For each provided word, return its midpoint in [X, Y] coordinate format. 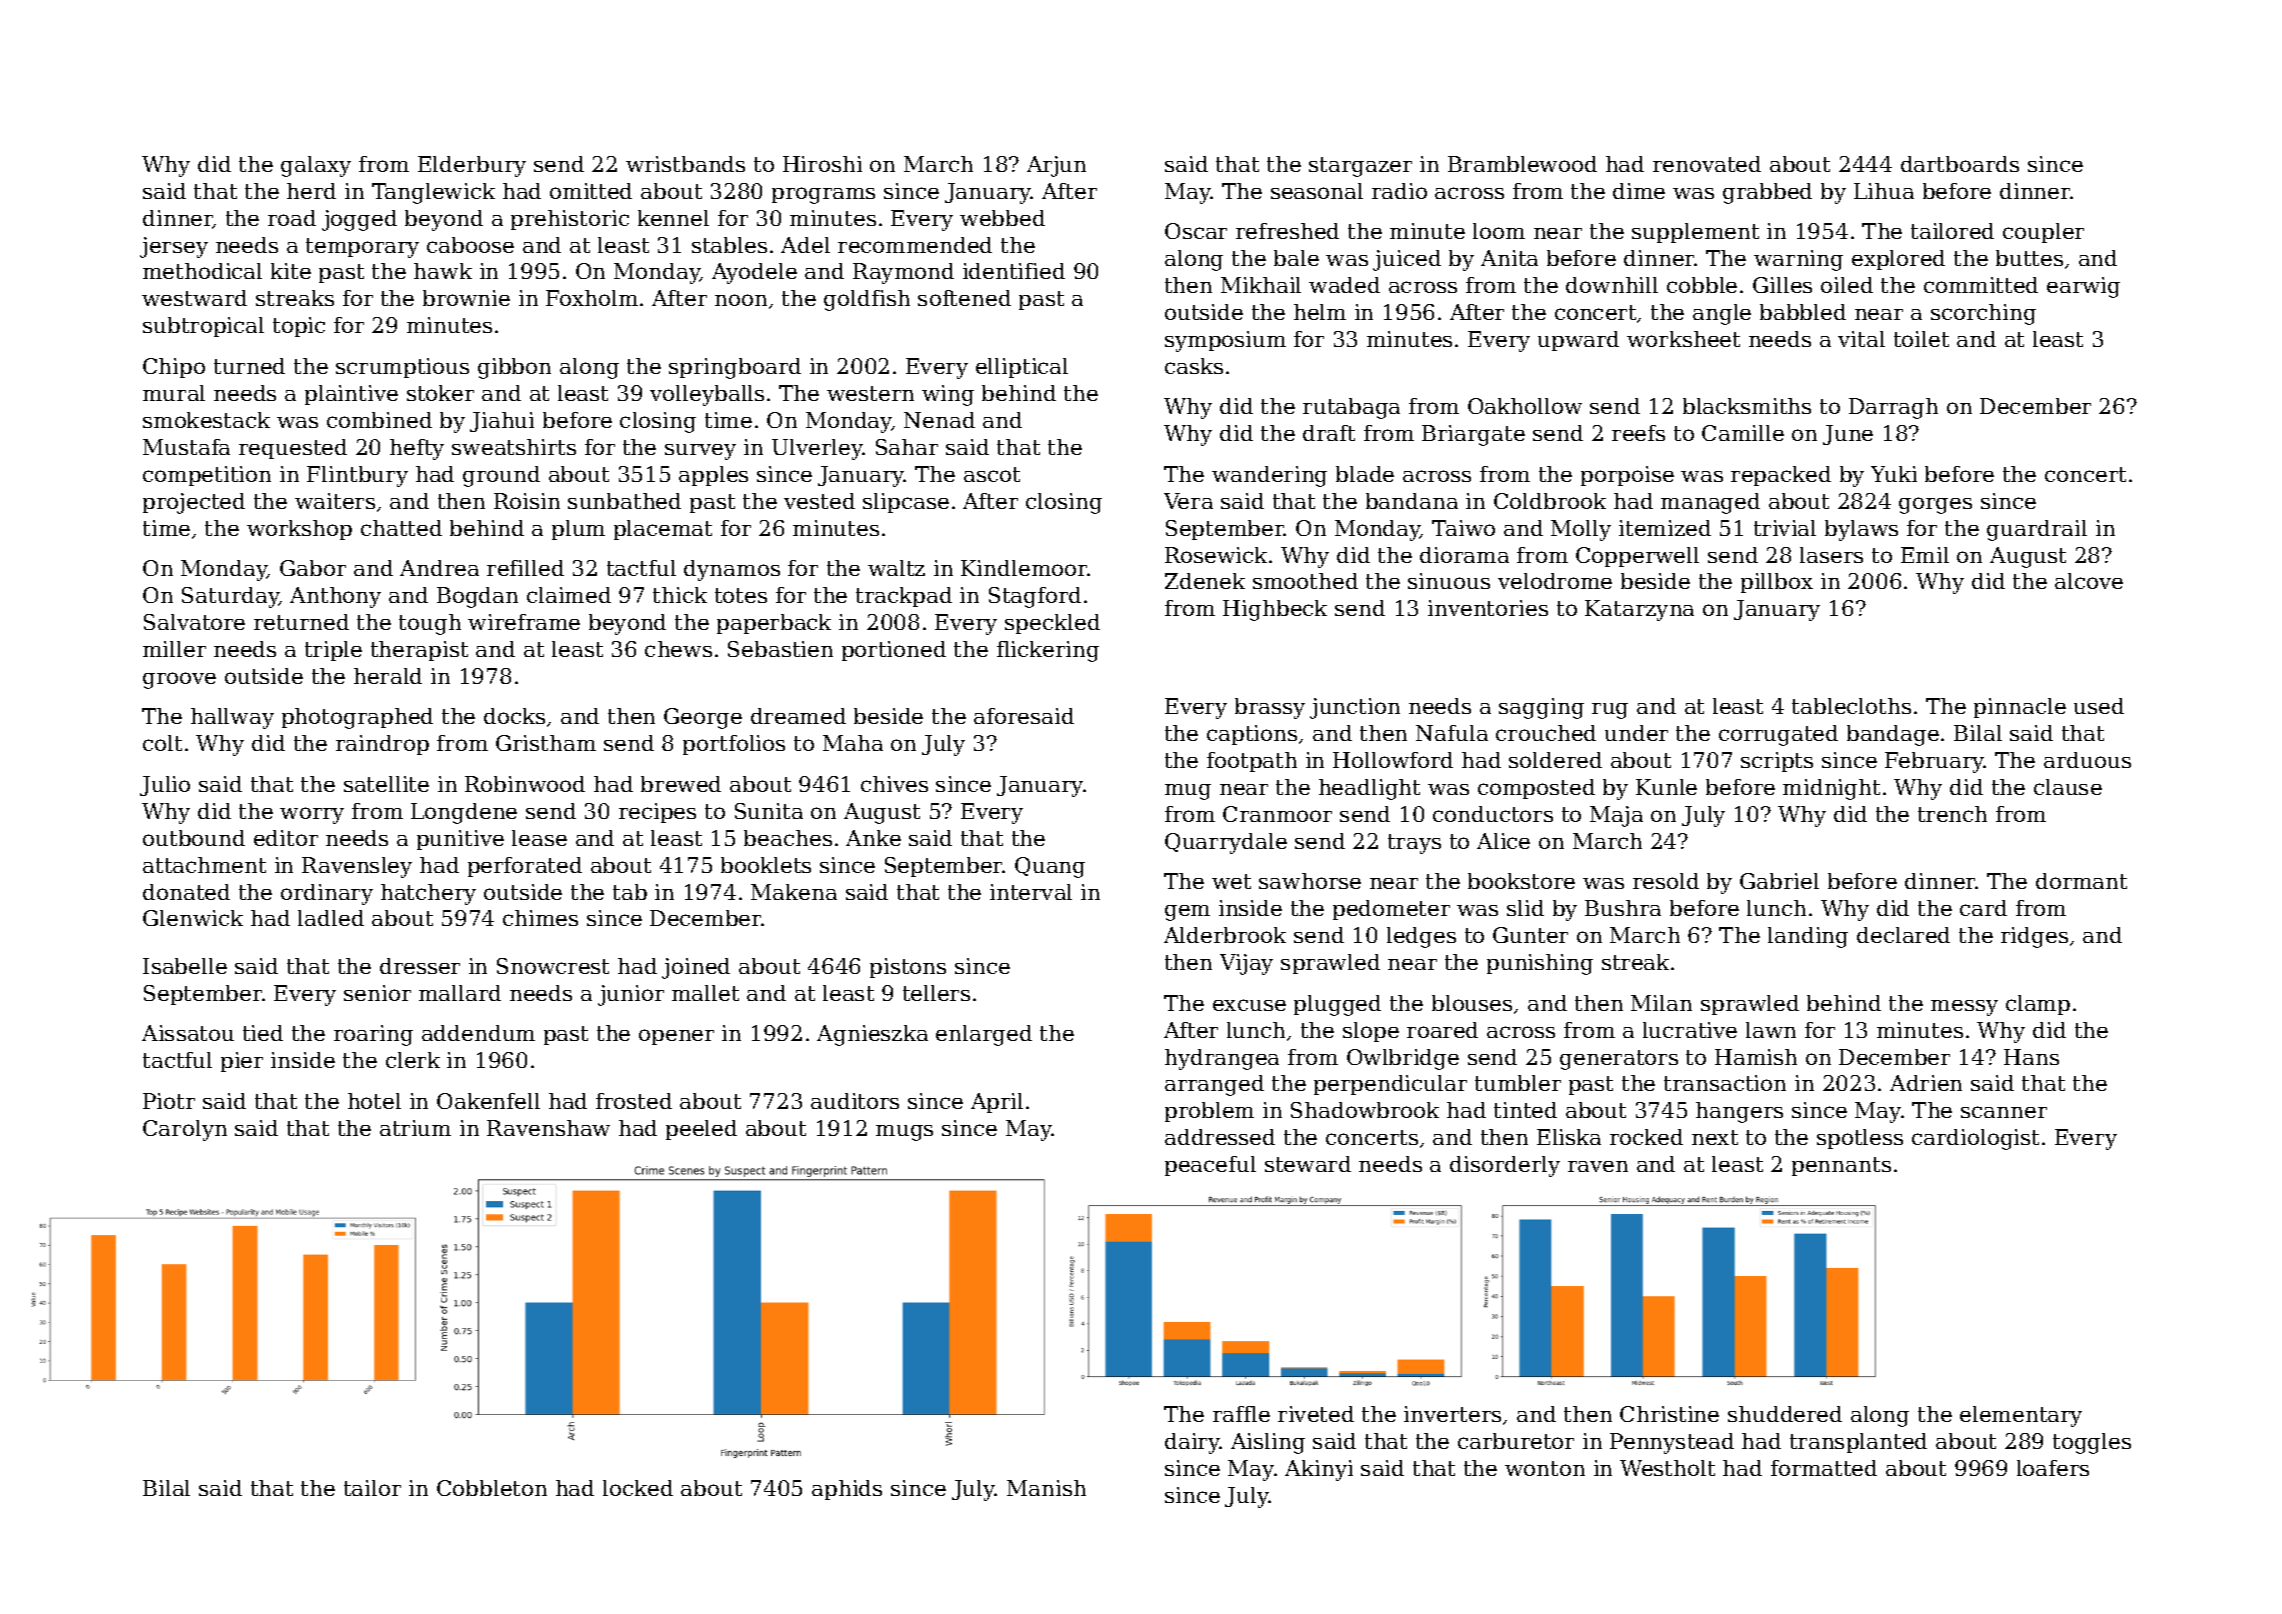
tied [263, 1033]
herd [311, 191]
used [2099, 706]
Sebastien [780, 649]
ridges [2034, 937]
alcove [2089, 581]
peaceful [1210, 1166]
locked [638, 1488]
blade [1365, 474]
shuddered [1785, 1414]
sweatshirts [514, 447]
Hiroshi [822, 164]
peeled [701, 1130]
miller [174, 649]
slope [1371, 1032]
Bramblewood [1522, 164]
